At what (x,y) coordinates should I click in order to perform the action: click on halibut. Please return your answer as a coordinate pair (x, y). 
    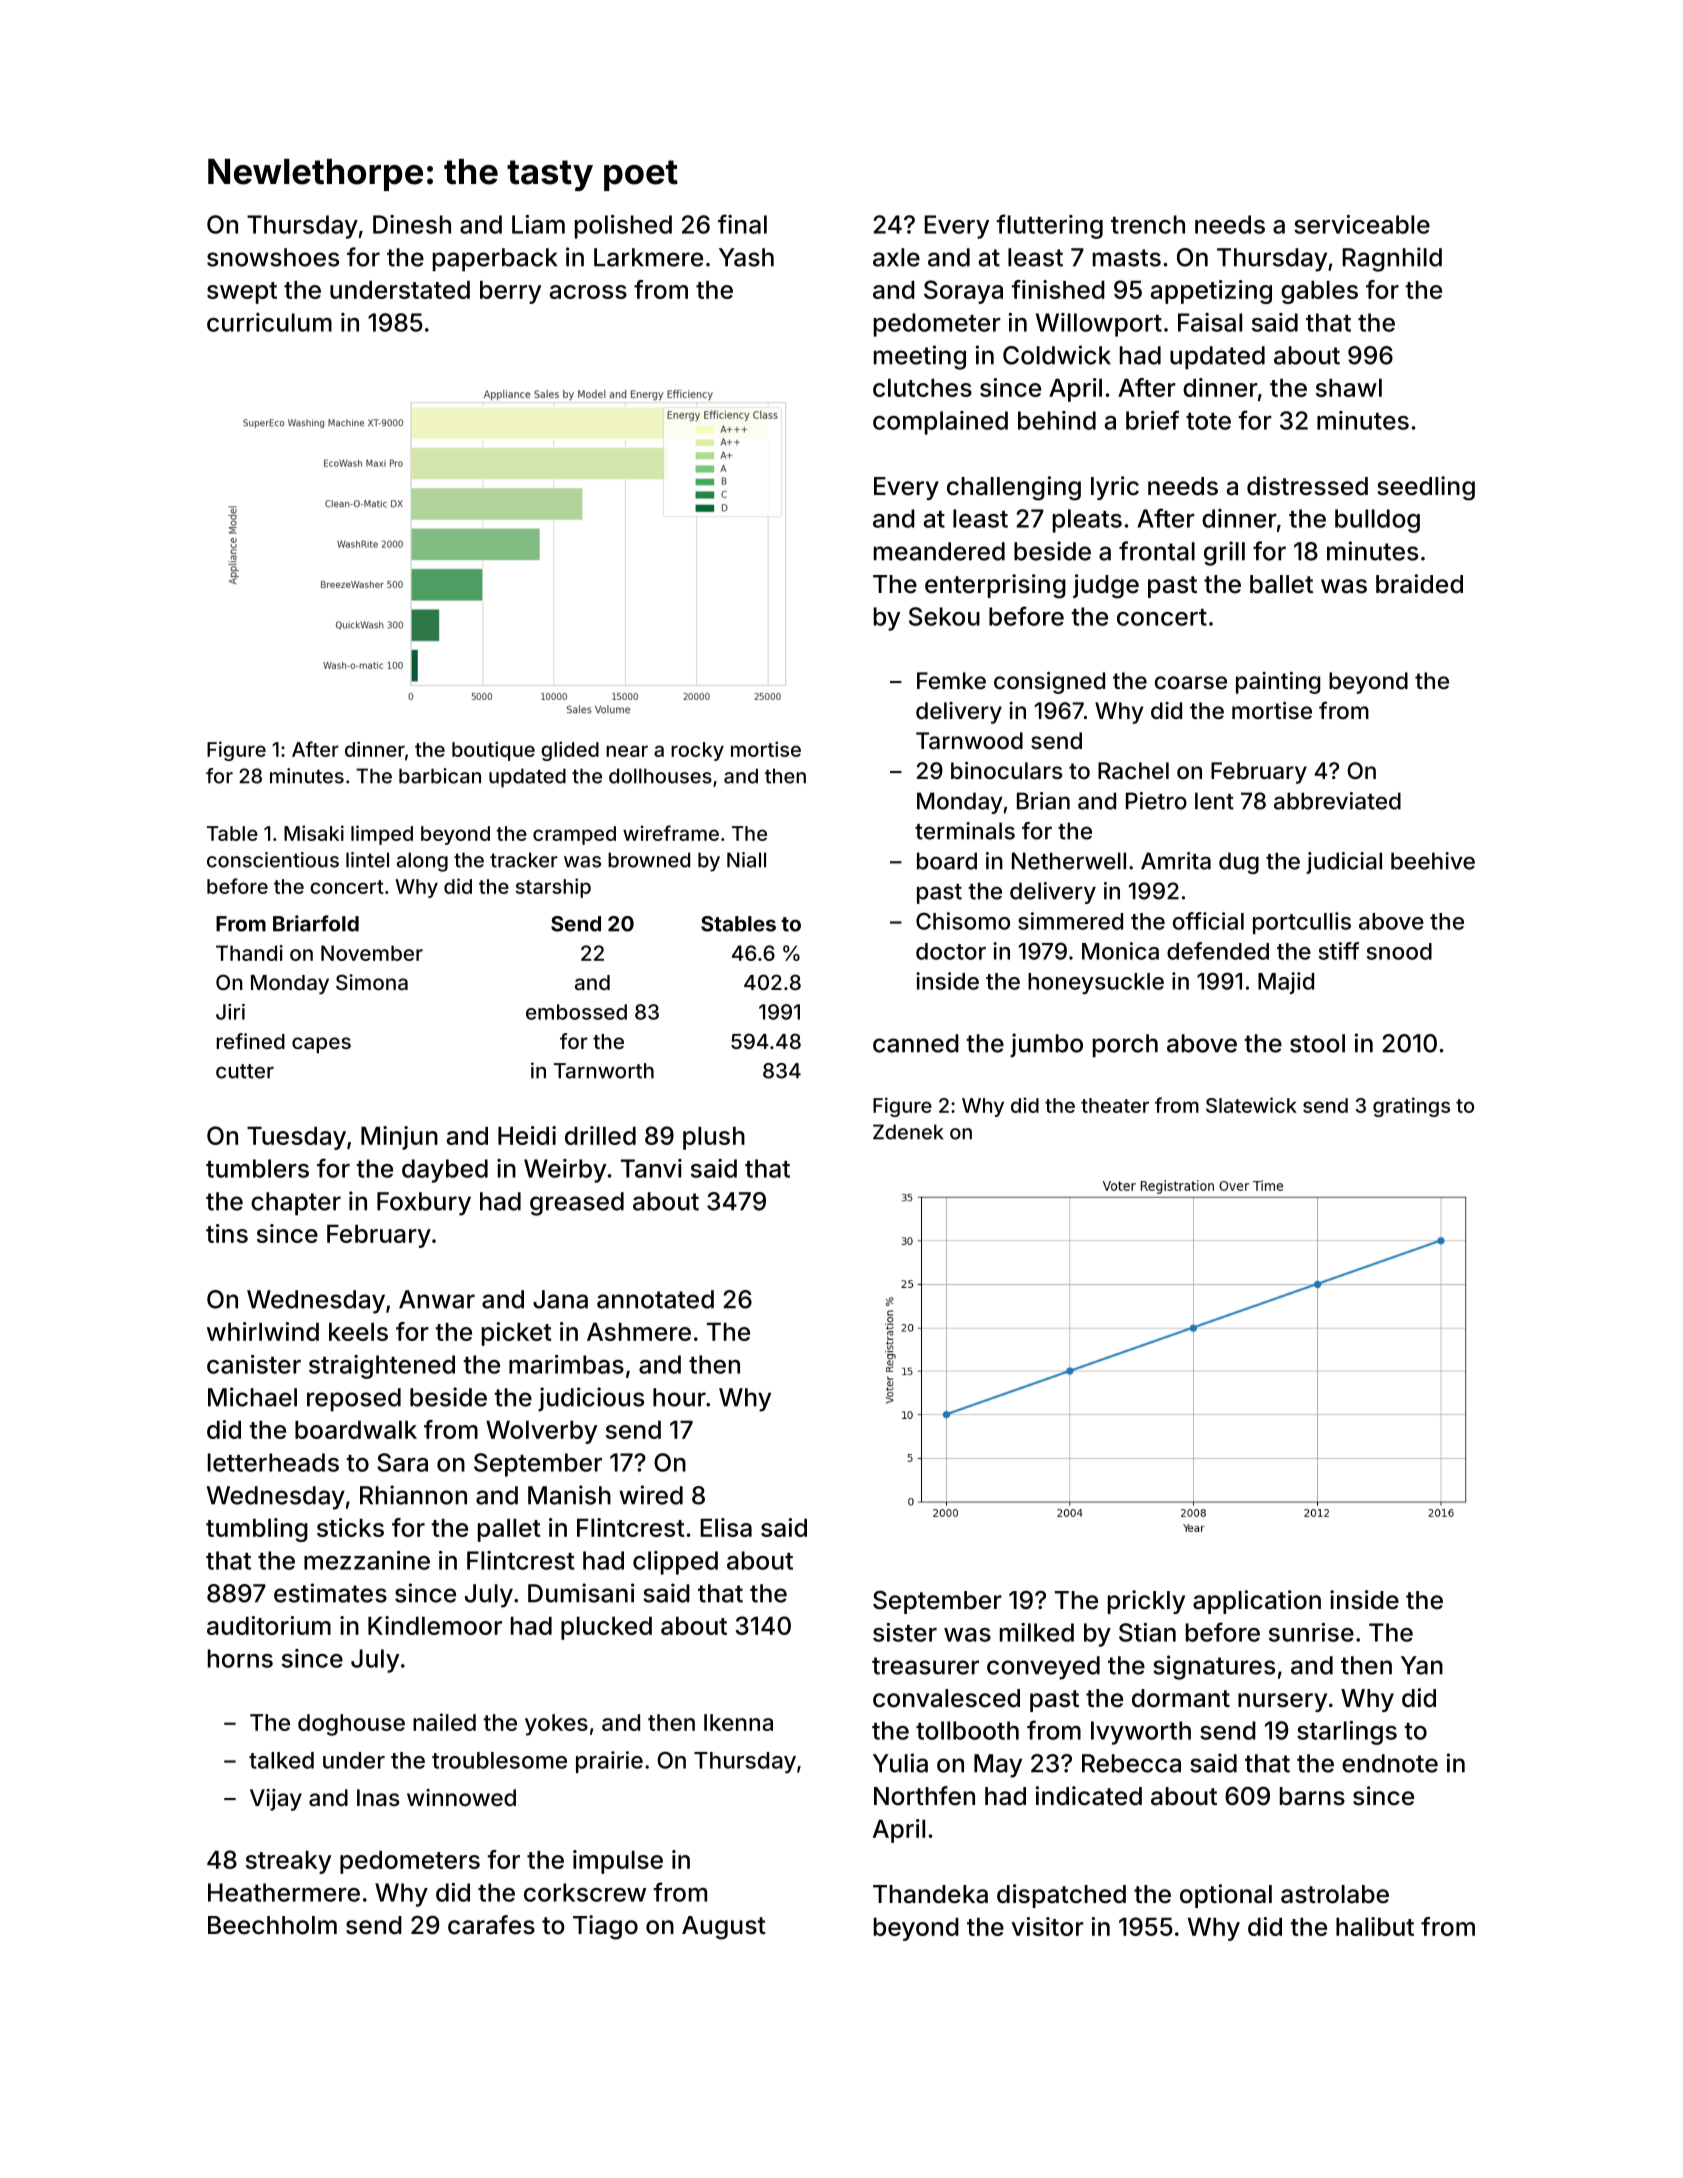
    Looking at the image, I should click on (1375, 1926).
